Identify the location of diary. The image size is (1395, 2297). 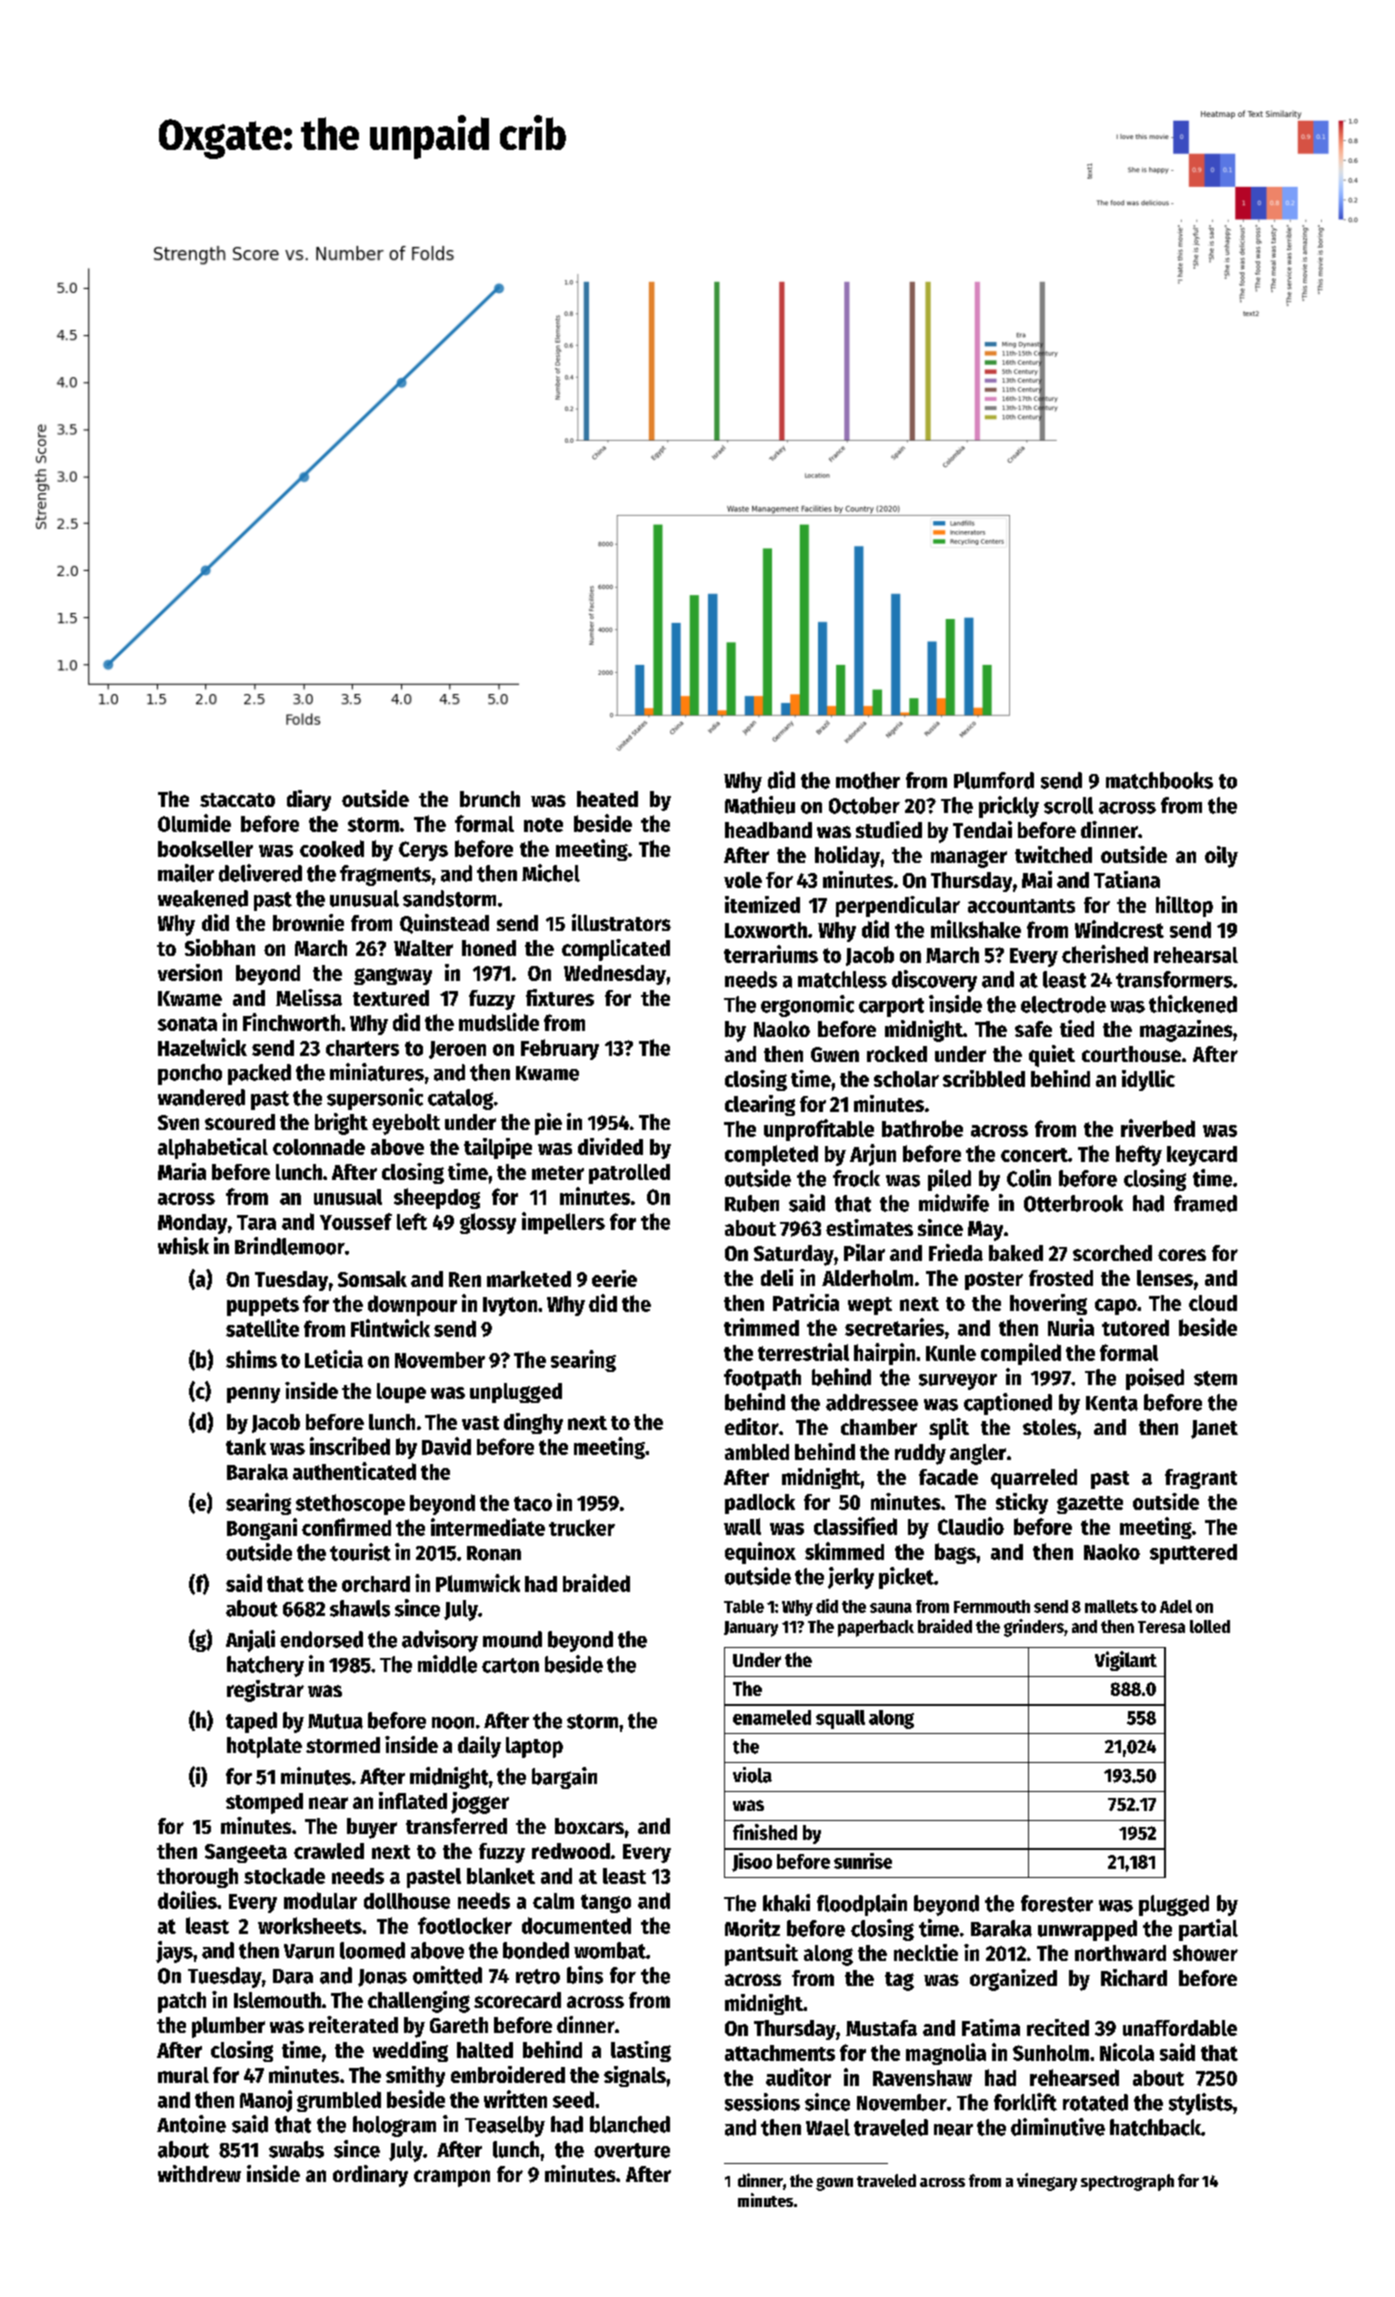
(309, 800).
